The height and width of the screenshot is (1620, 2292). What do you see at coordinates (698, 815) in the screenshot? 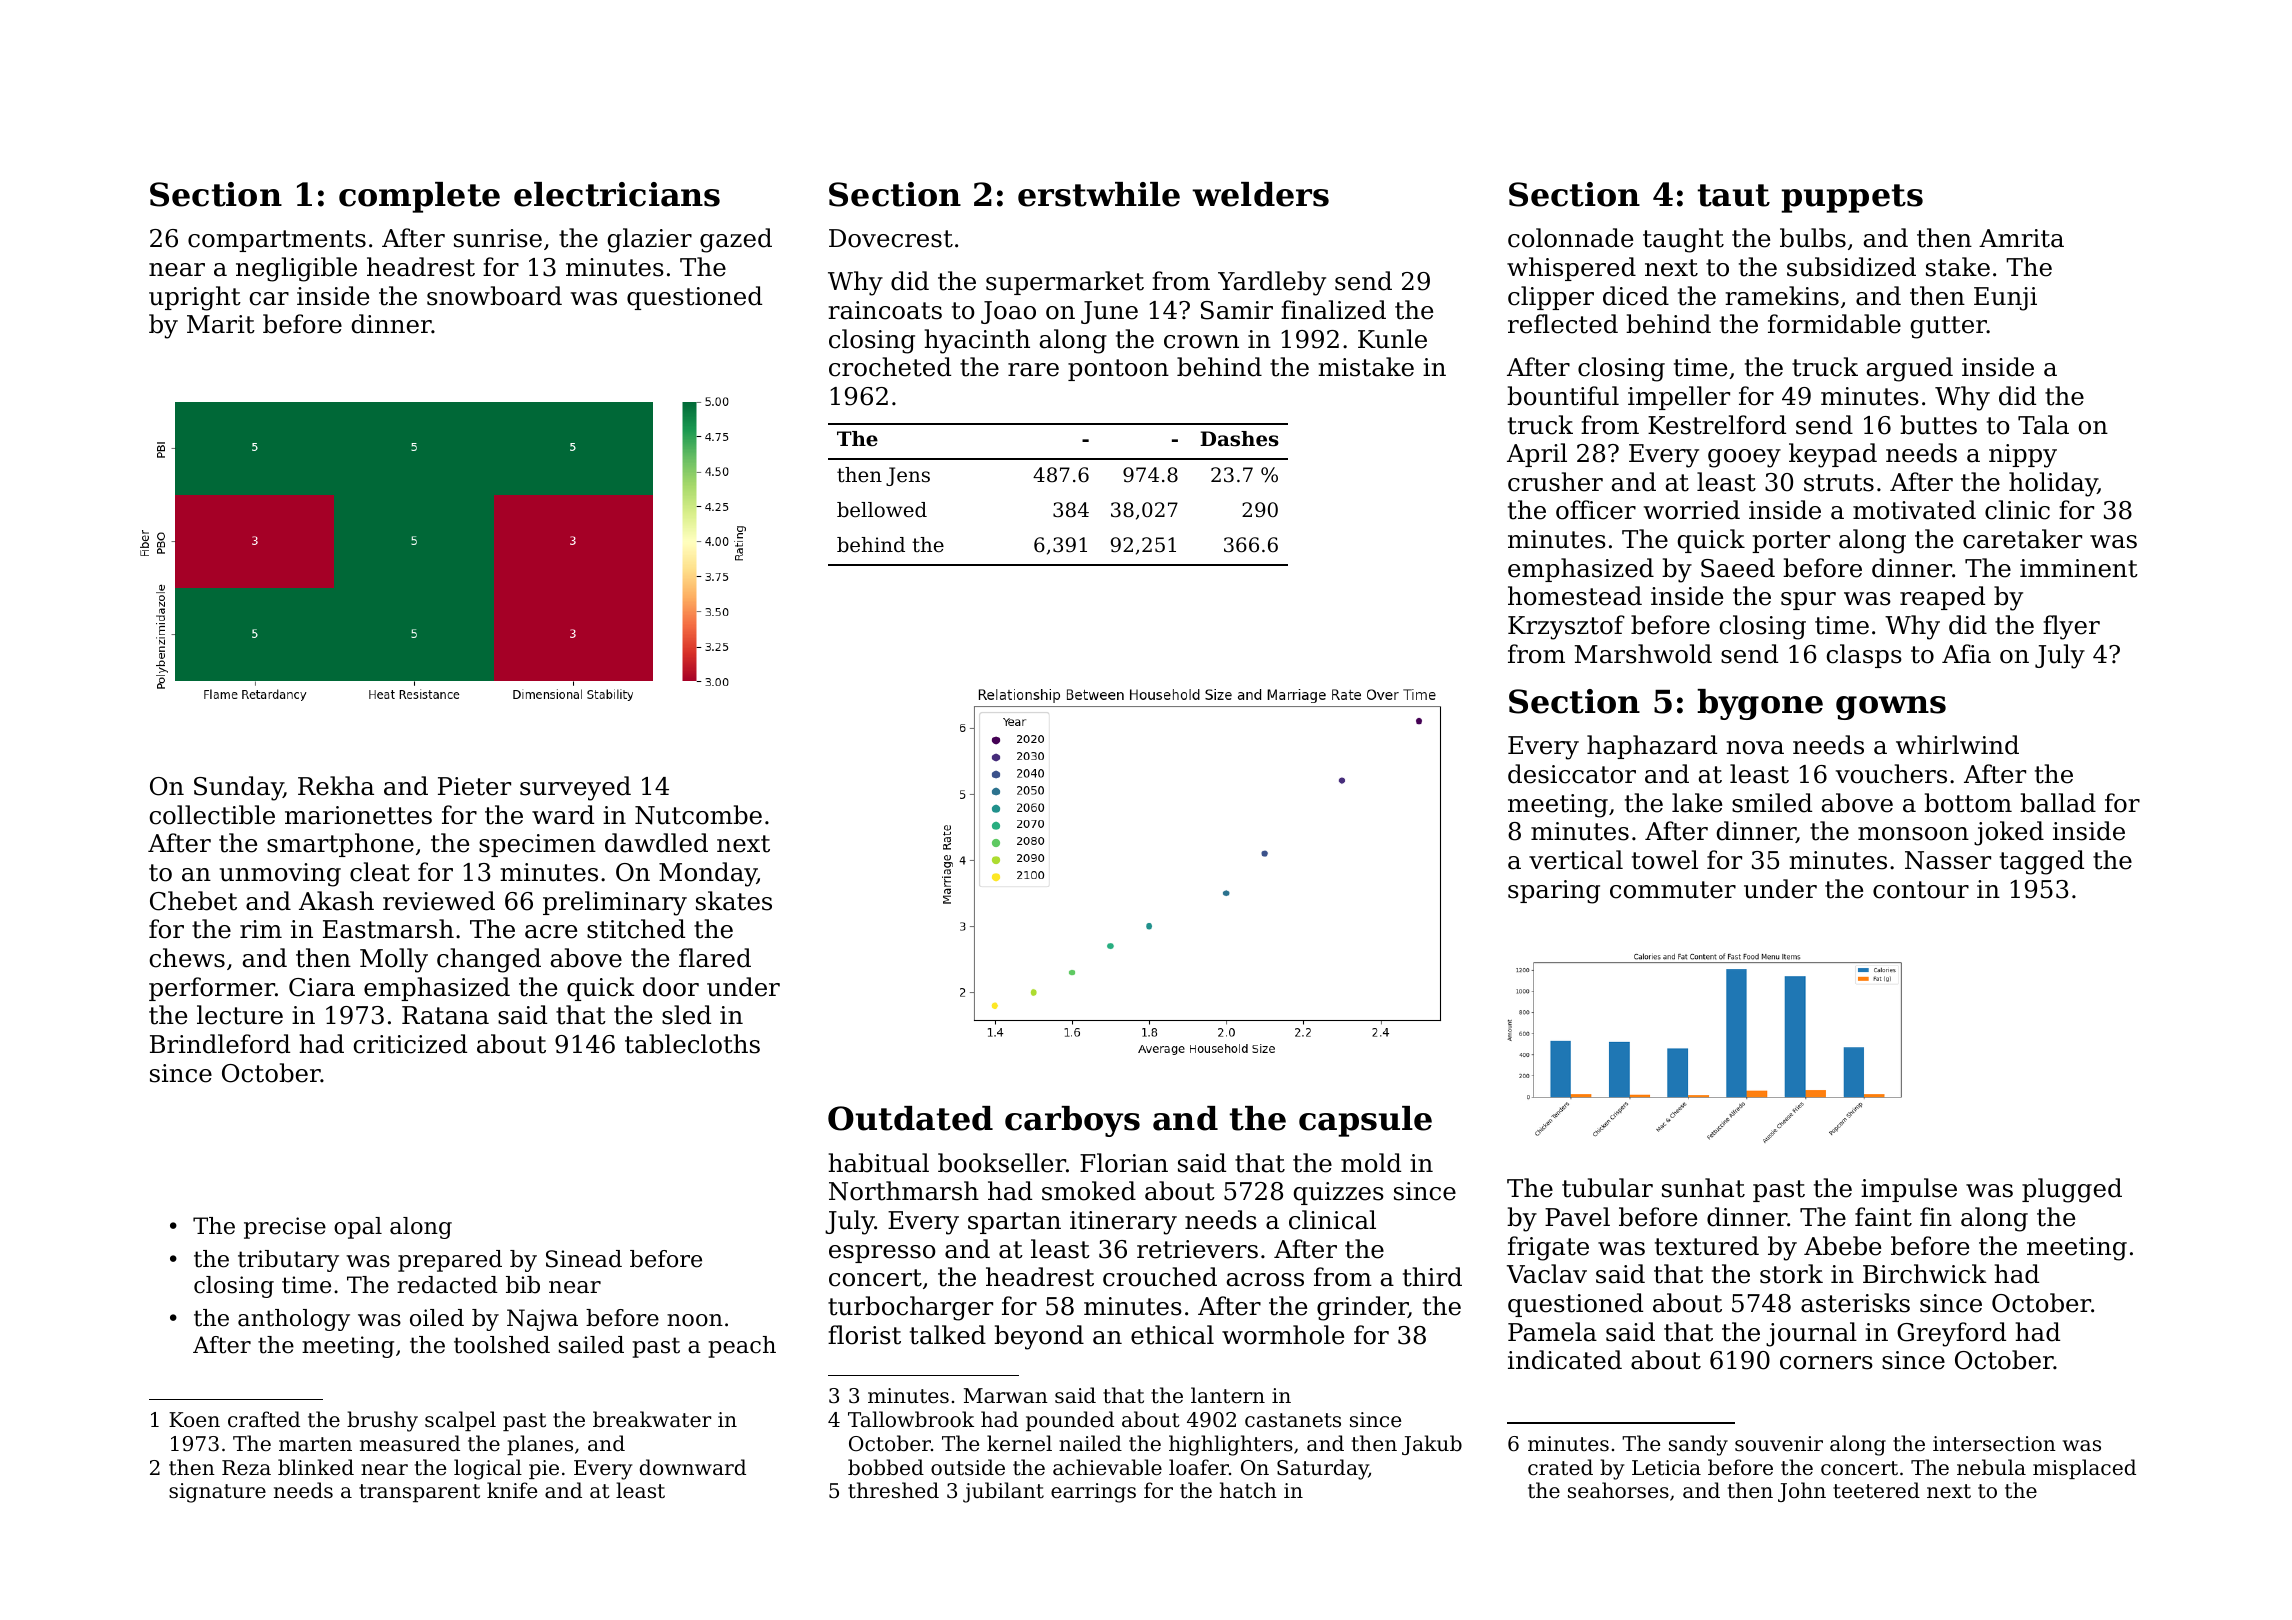
I see `Nutcombe` at bounding box center [698, 815].
